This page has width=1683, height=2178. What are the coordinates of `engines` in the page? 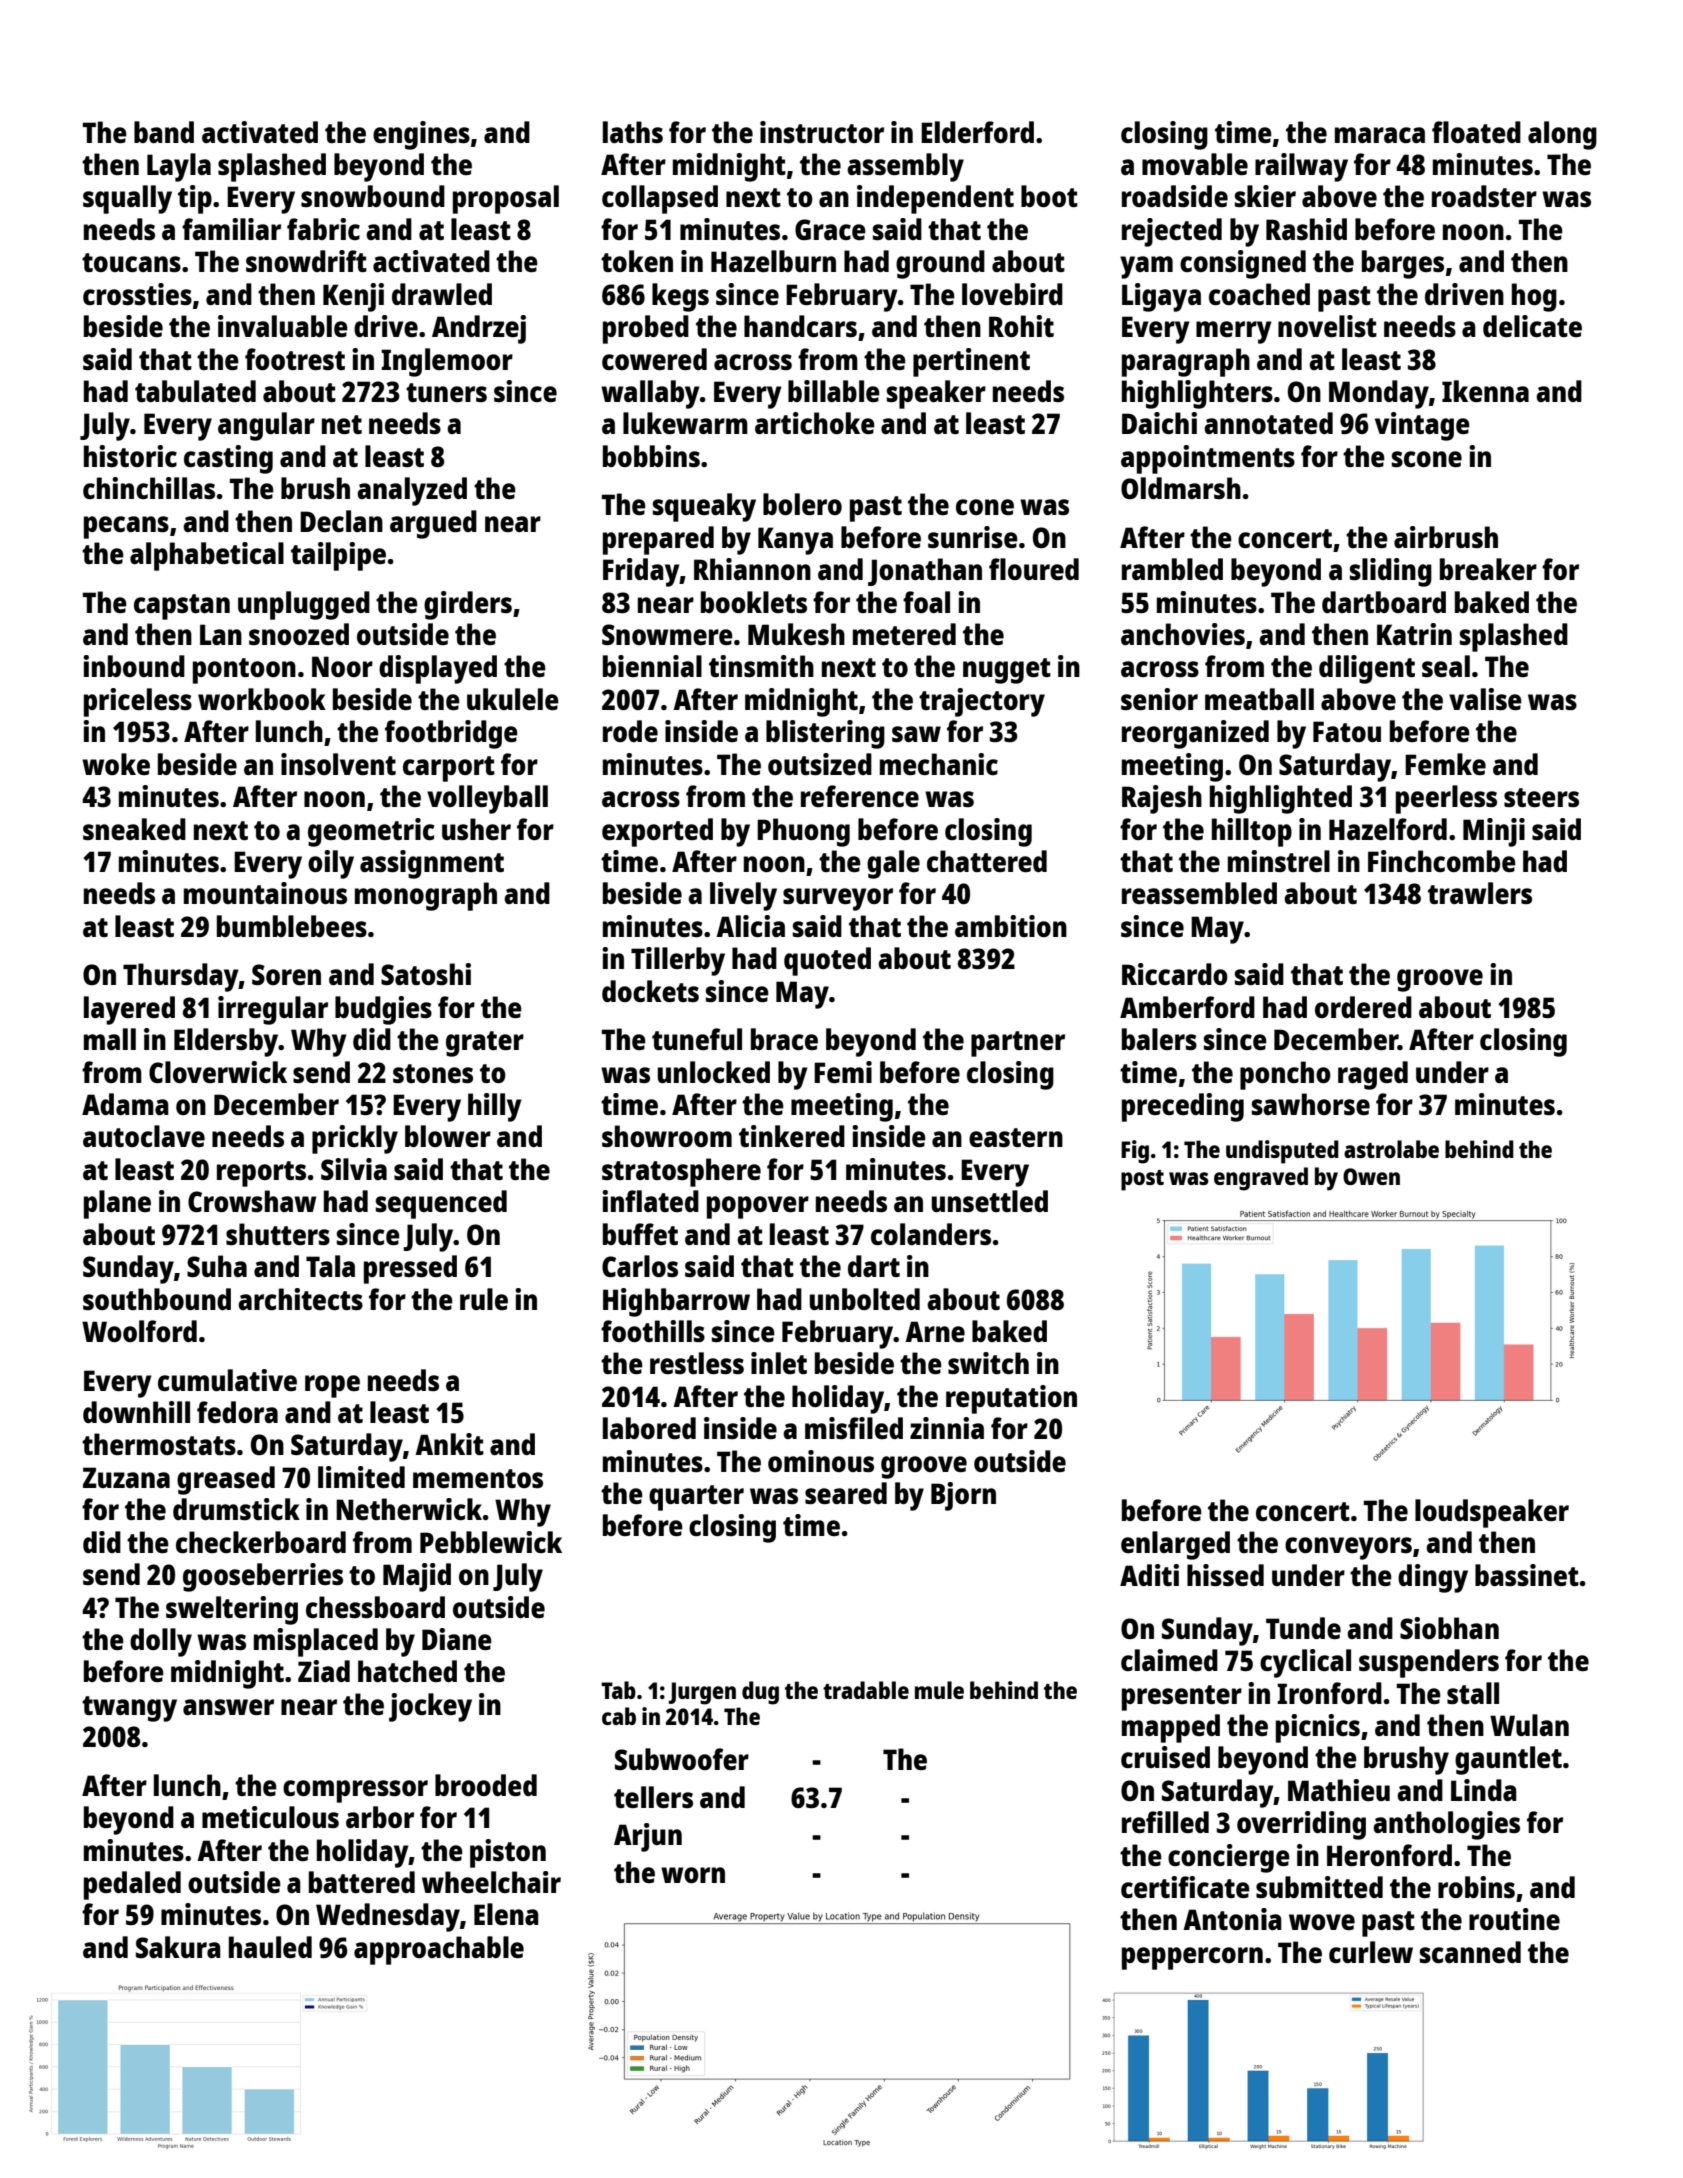 It's located at (421, 135).
